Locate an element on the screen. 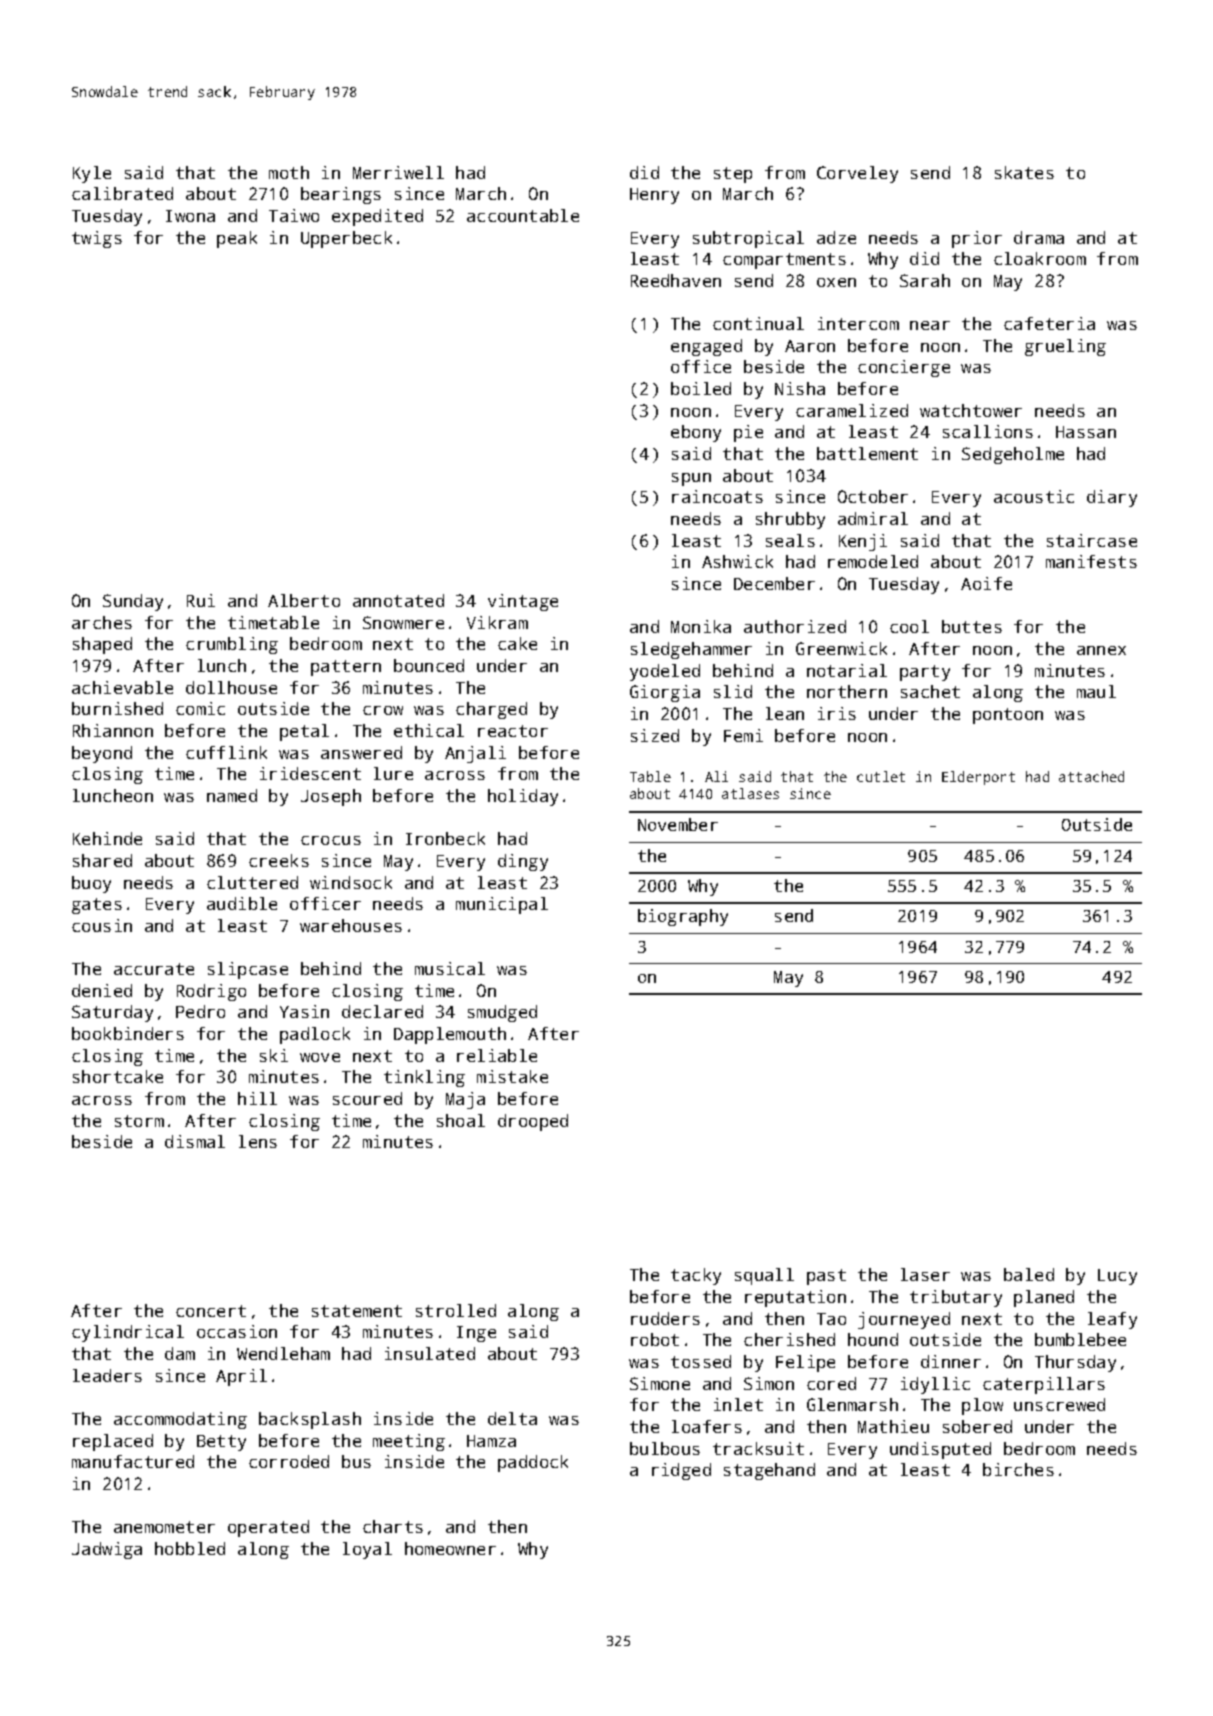  hobbled is located at coordinates (190, 1548).
